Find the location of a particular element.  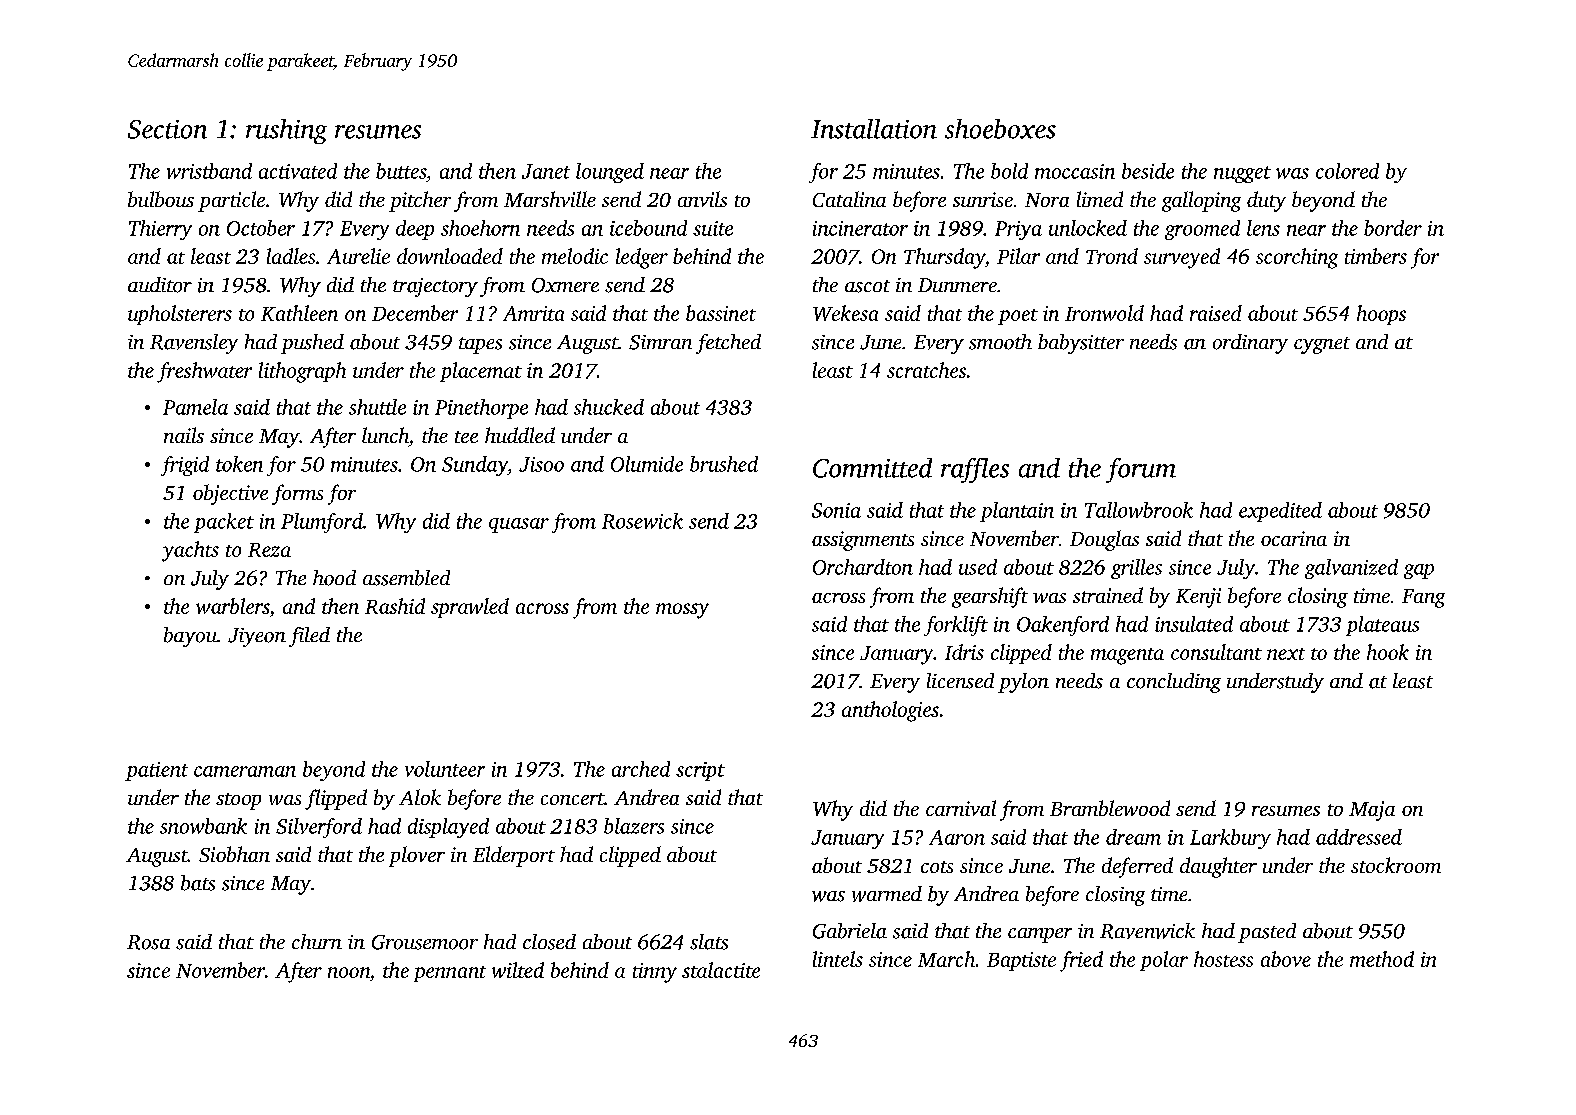

lounged is located at coordinates (610, 173).
